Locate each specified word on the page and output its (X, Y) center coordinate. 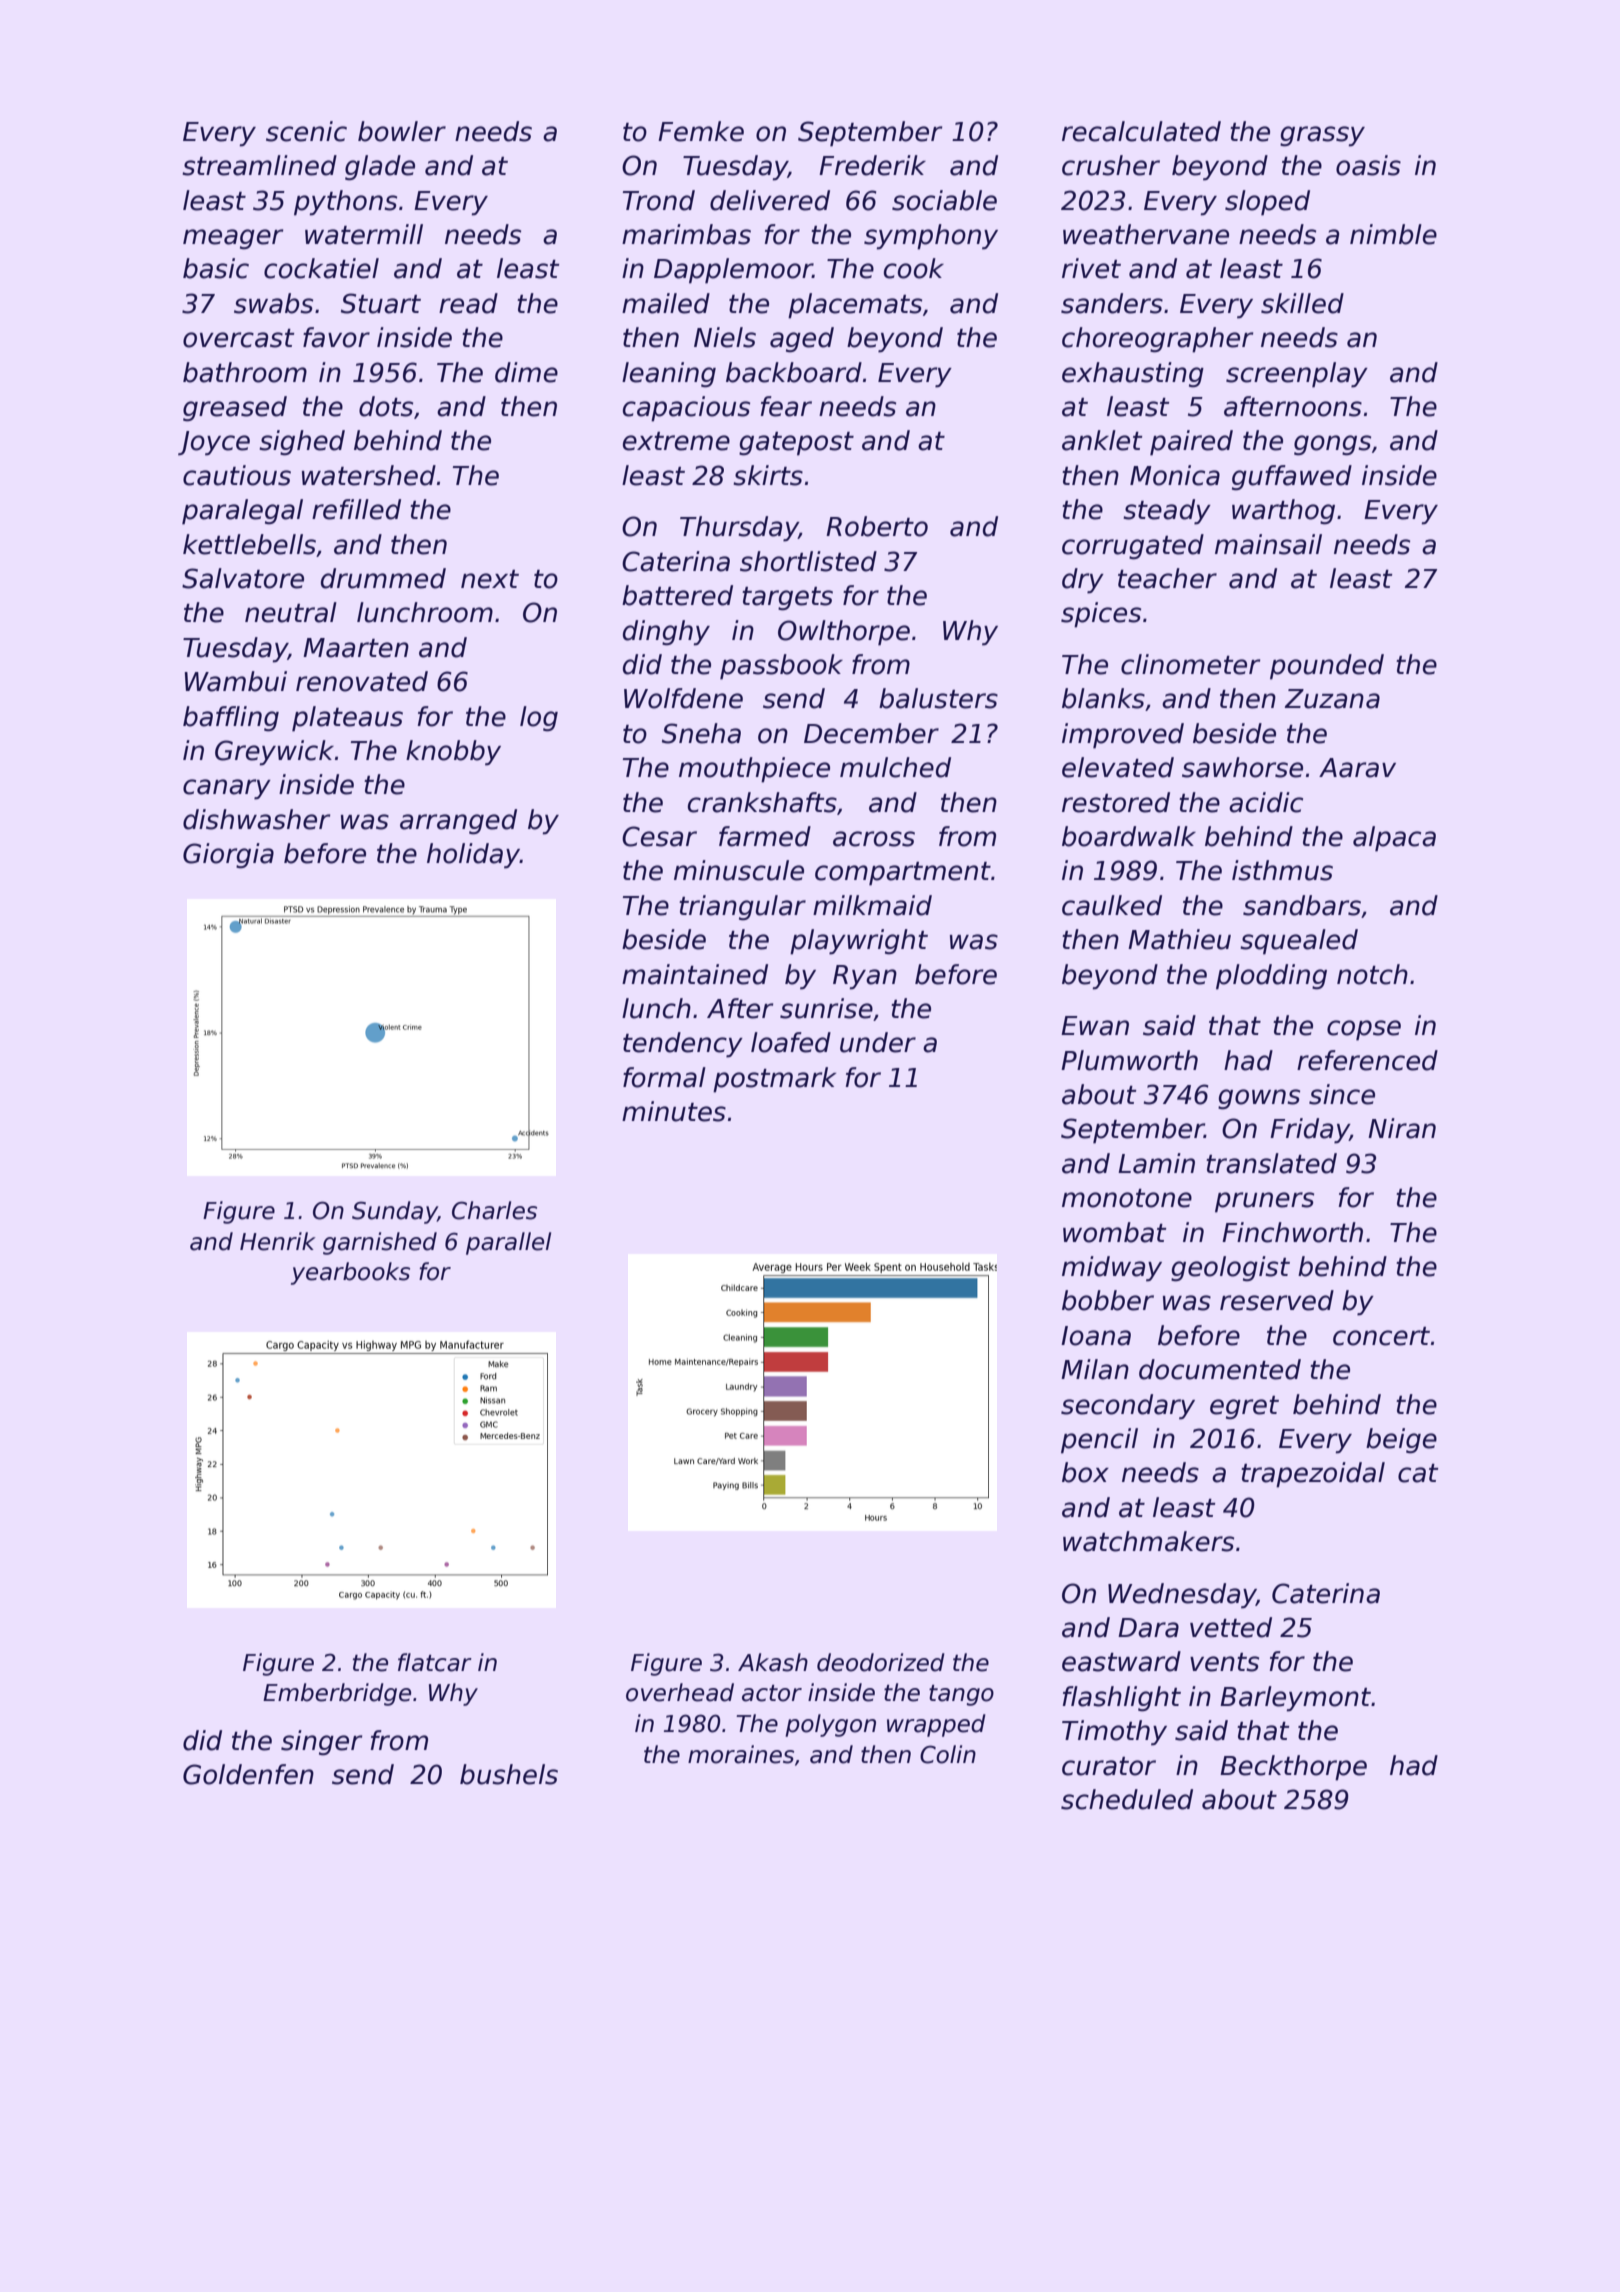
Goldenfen (248, 1774)
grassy (1322, 136)
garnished (380, 1243)
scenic (306, 131)
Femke (701, 131)
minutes (674, 1111)
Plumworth (1129, 1060)
